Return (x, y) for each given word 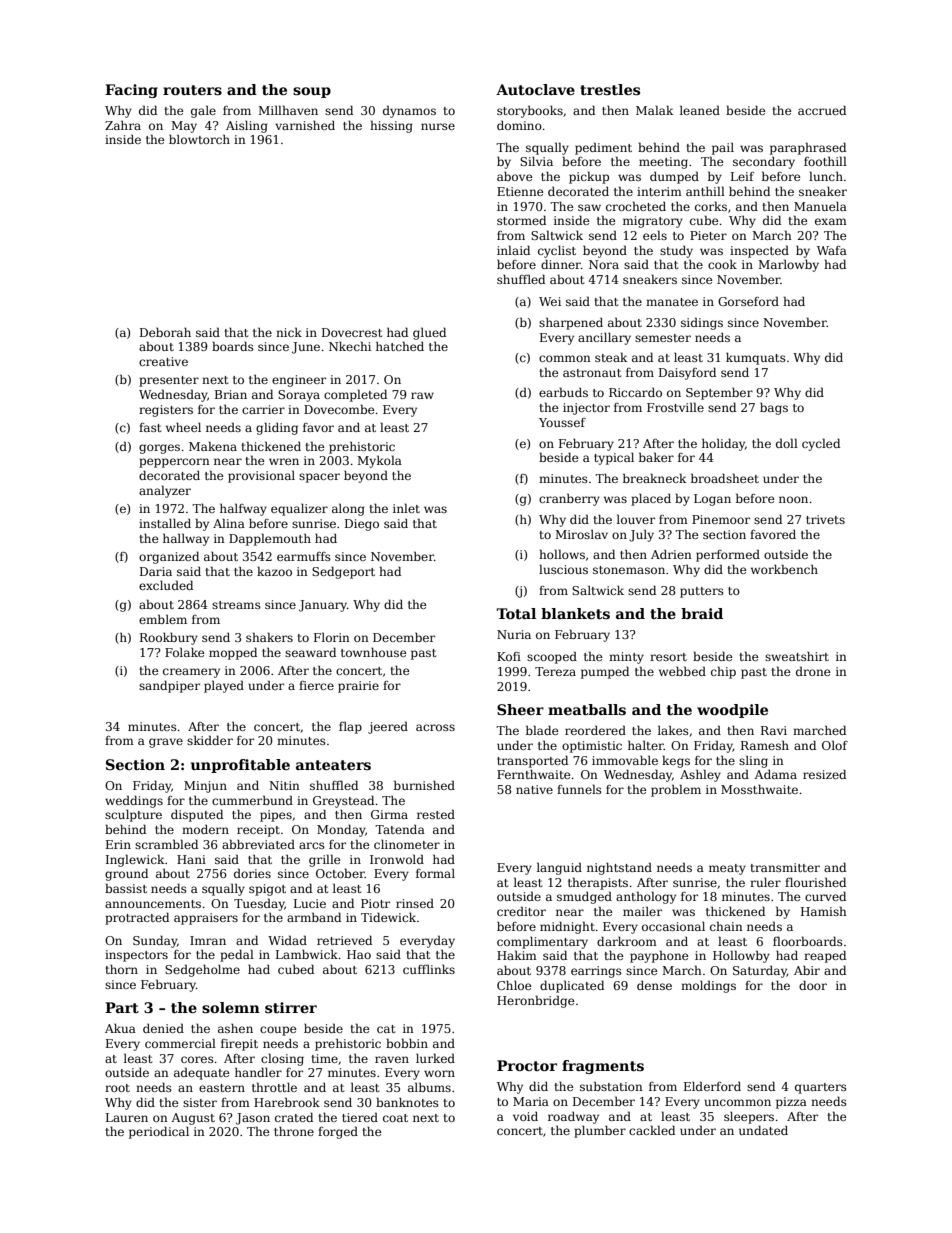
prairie (358, 687)
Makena (213, 446)
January (323, 606)
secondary (764, 163)
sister (200, 1102)
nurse (438, 126)
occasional (673, 926)
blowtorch (199, 139)
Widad (287, 940)
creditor (521, 911)
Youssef (562, 422)
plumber (600, 1132)
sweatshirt (797, 656)
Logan (712, 500)
